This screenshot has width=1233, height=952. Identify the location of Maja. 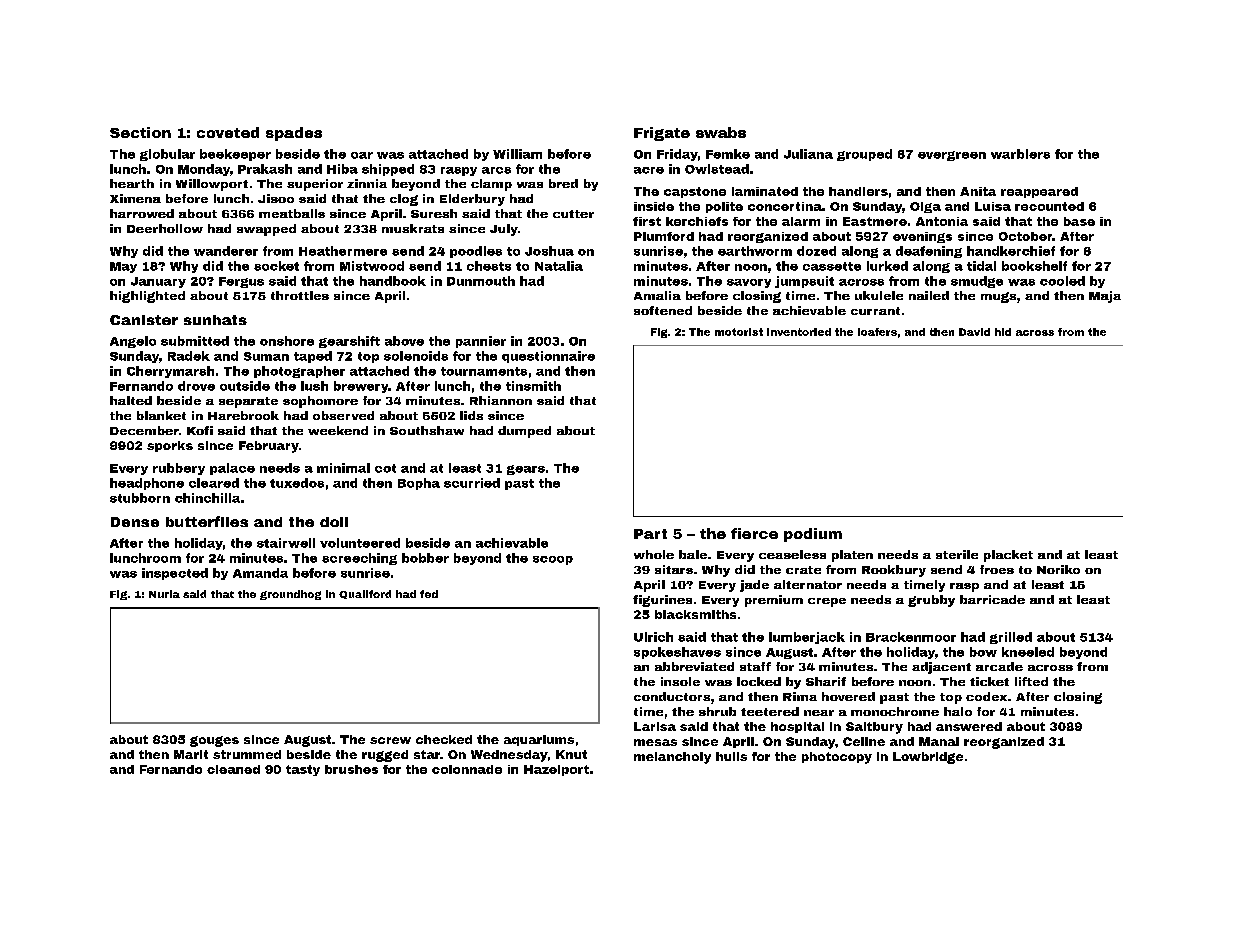
(1105, 297).
